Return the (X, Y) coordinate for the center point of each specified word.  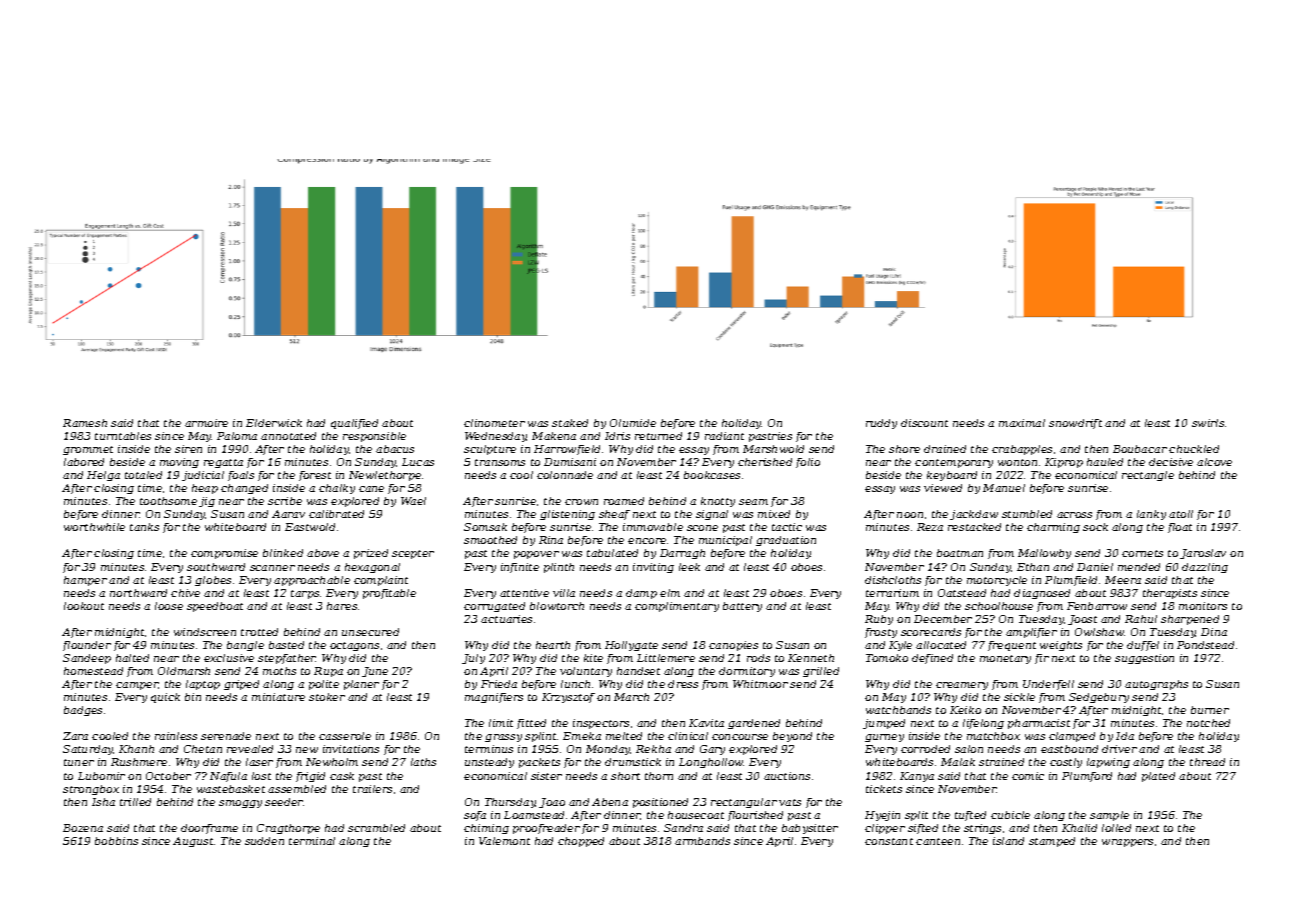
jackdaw (974, 515)
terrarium (892, 593)
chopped (581, 842)
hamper (85, 581)
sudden (264, 841)
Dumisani (570, 462)
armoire (206, 423)
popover (536, 555)
